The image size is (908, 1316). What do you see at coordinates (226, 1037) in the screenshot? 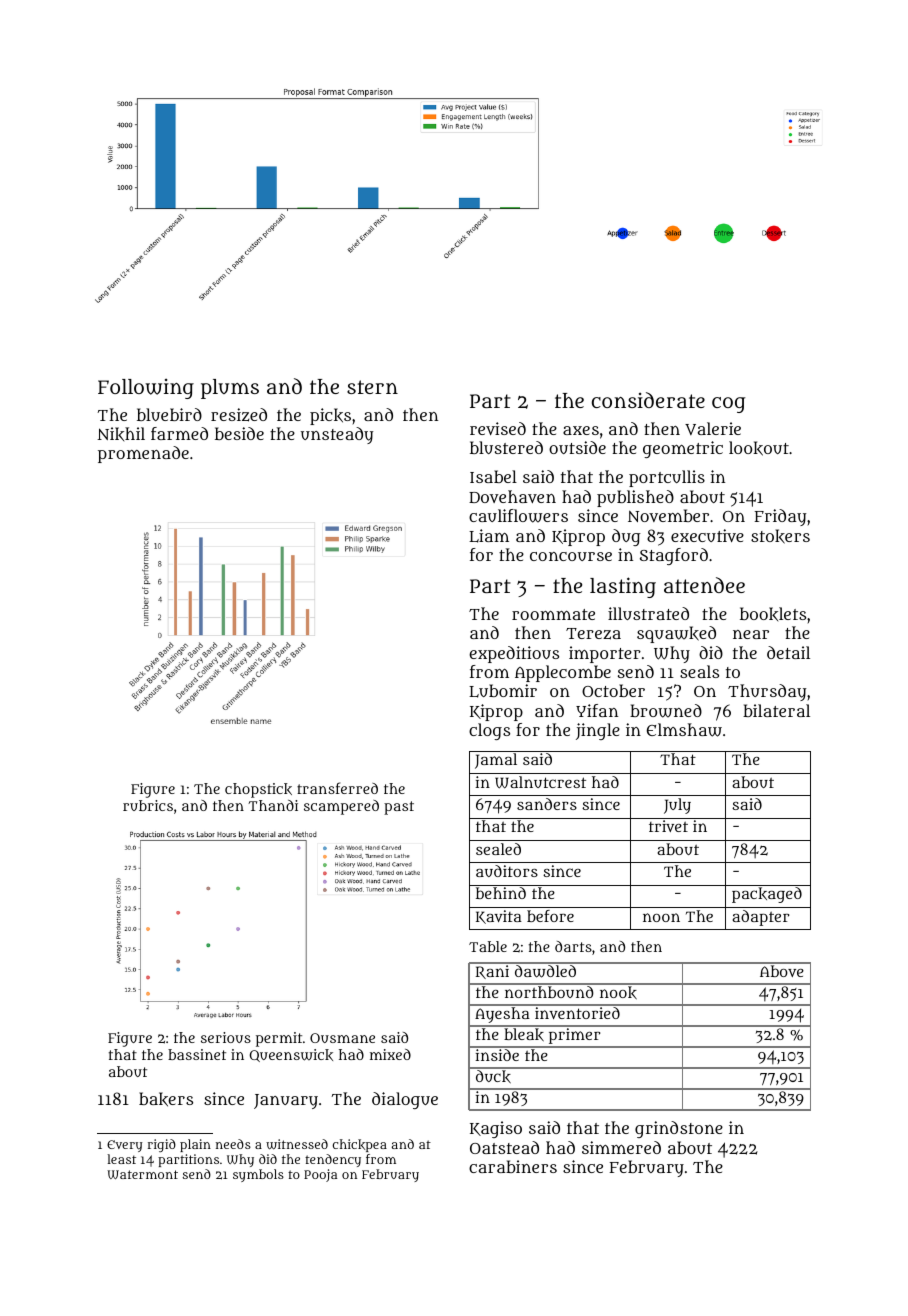
I see `serious` at bounding box center [226, 1037].
